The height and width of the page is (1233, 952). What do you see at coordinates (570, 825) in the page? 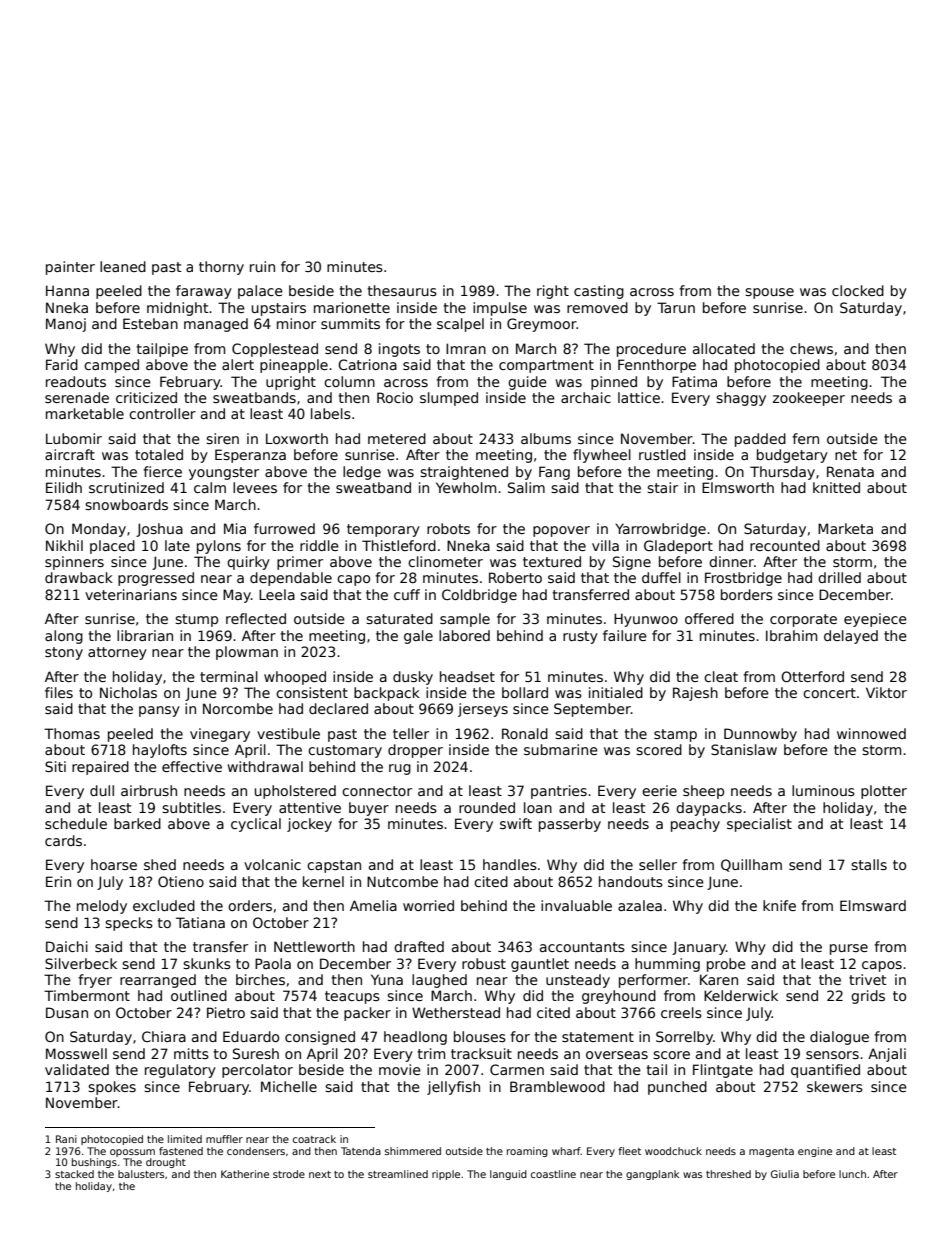
I see `passerby` at bounding box center [570, 825].
